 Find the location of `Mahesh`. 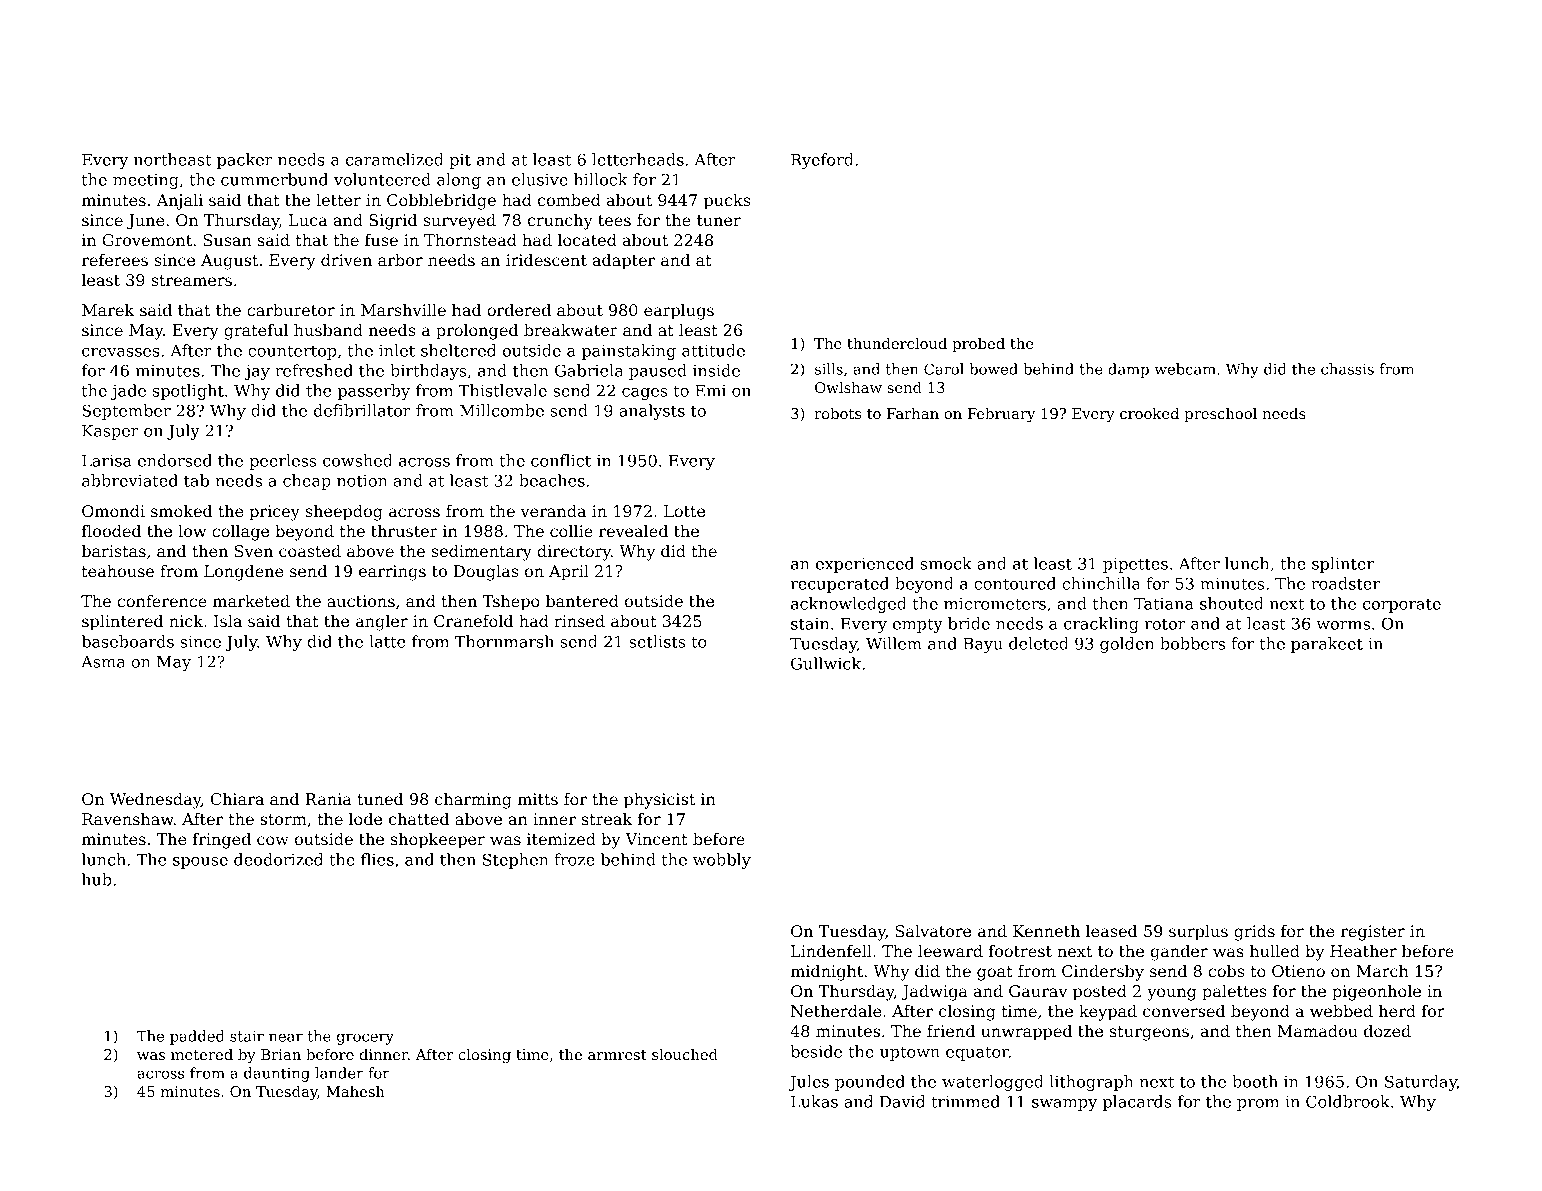

Mahesh is located at coordinates (355, 1091).
